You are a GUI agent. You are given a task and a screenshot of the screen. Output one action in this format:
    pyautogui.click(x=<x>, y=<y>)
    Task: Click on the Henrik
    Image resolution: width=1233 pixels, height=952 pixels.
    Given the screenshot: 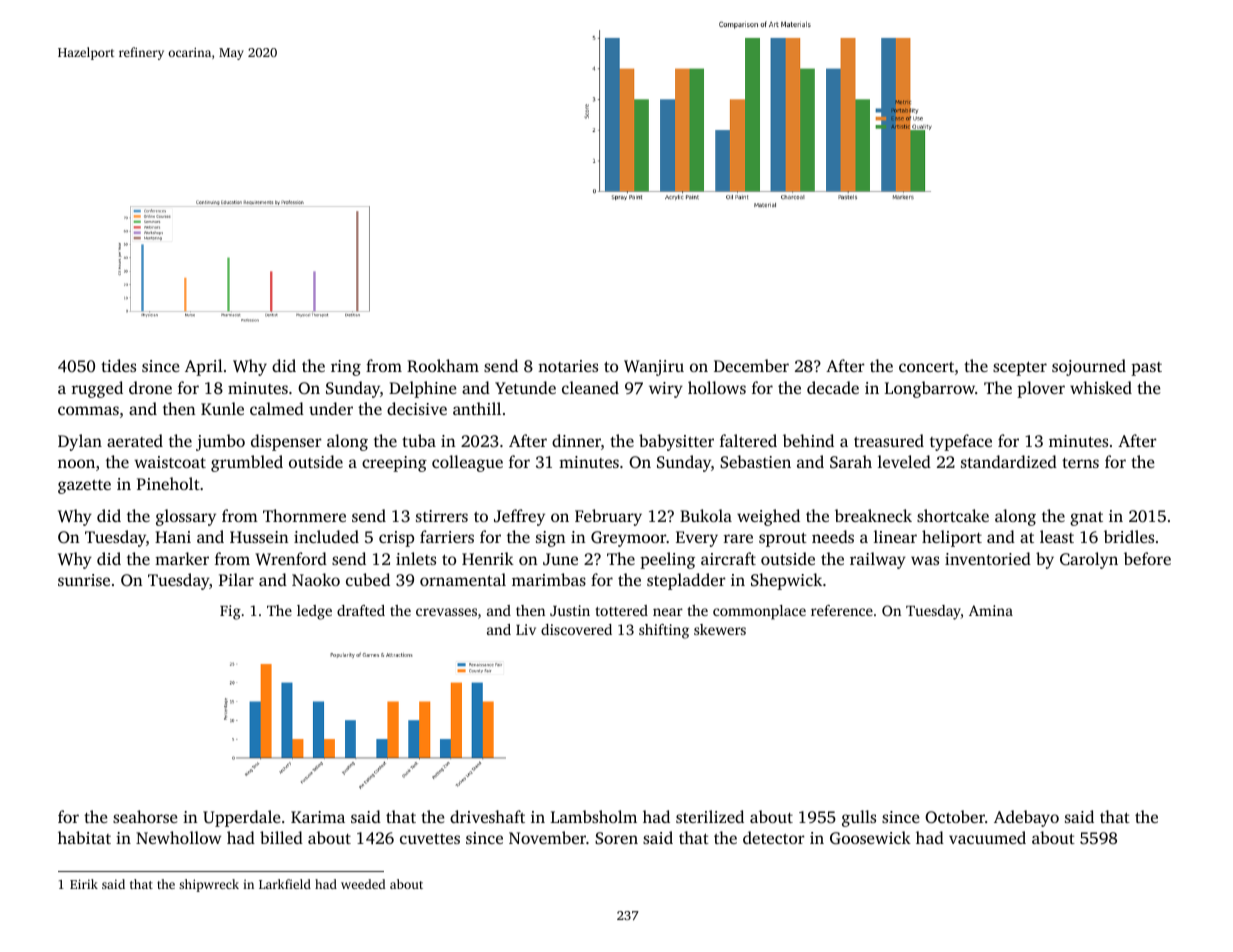 What is the action you would take?
    pyautogui.click(x=488, y=558)
